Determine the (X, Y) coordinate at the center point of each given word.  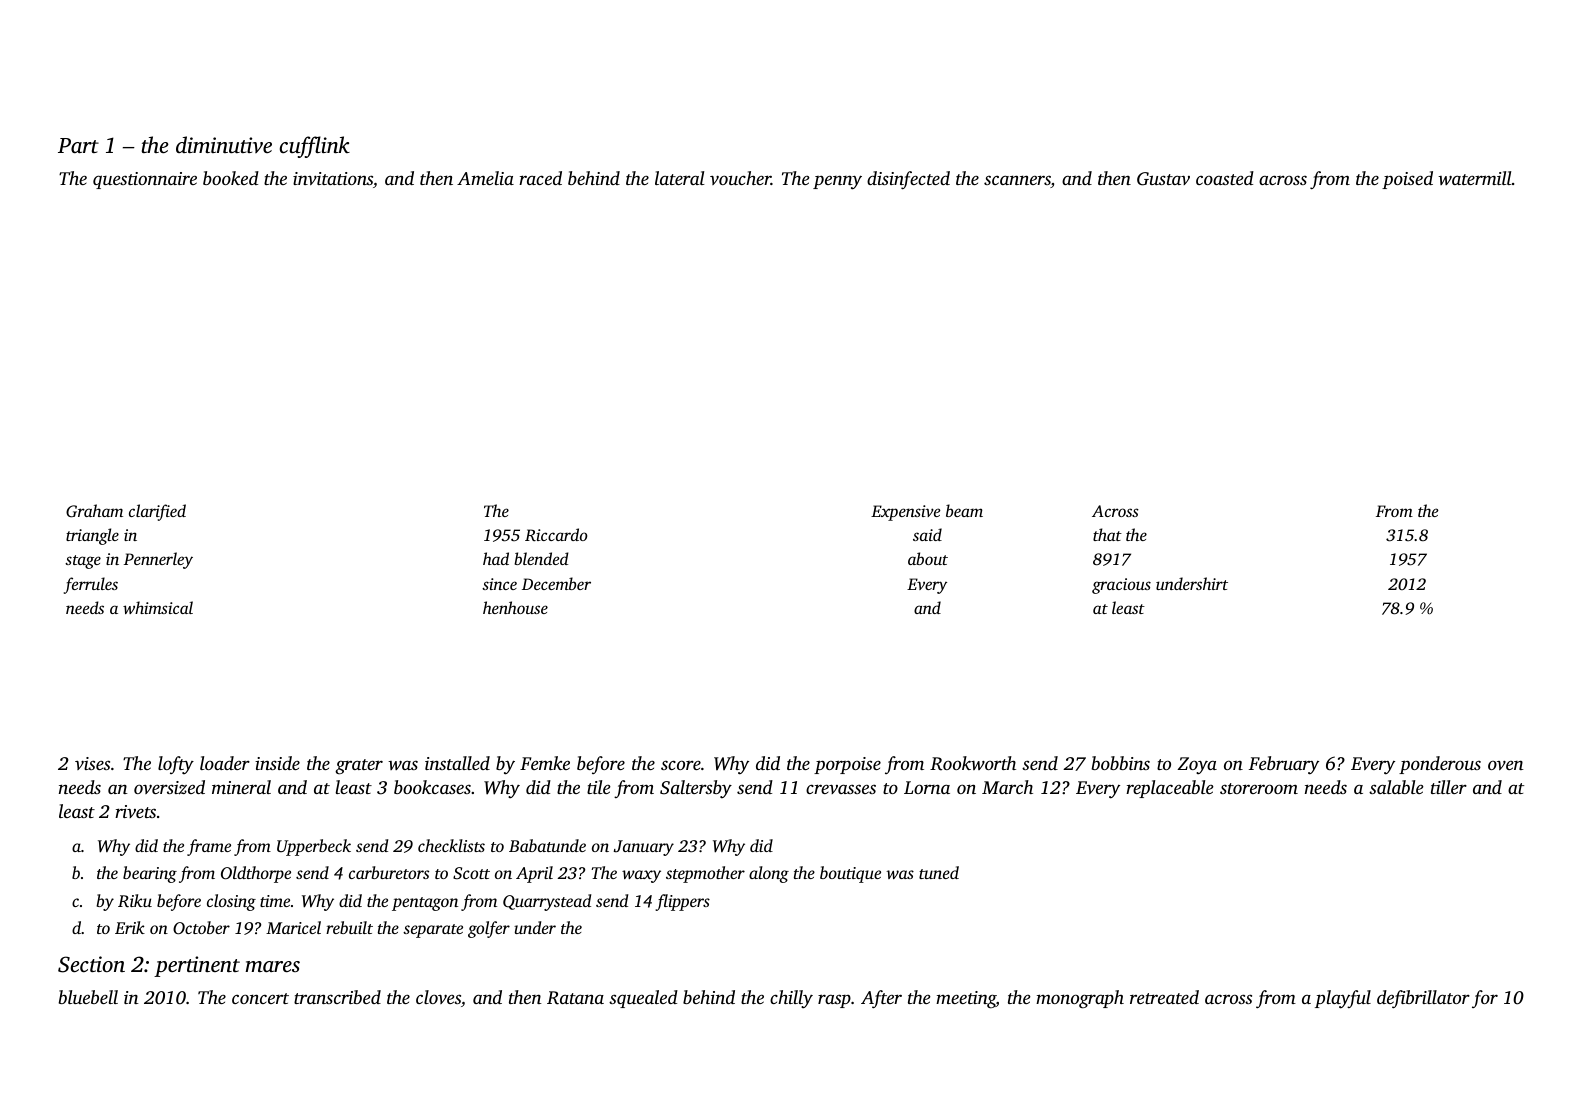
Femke (545, 763)
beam (964, 510)
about (928, 558)
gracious (1121, 586)
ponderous (1440, 765)
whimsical (158, 607)
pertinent (197, 966)
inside (277, 763)
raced (540, 178)
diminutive (224, 144)
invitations (333, 178)
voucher (740, 178)
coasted (1225, 178)
